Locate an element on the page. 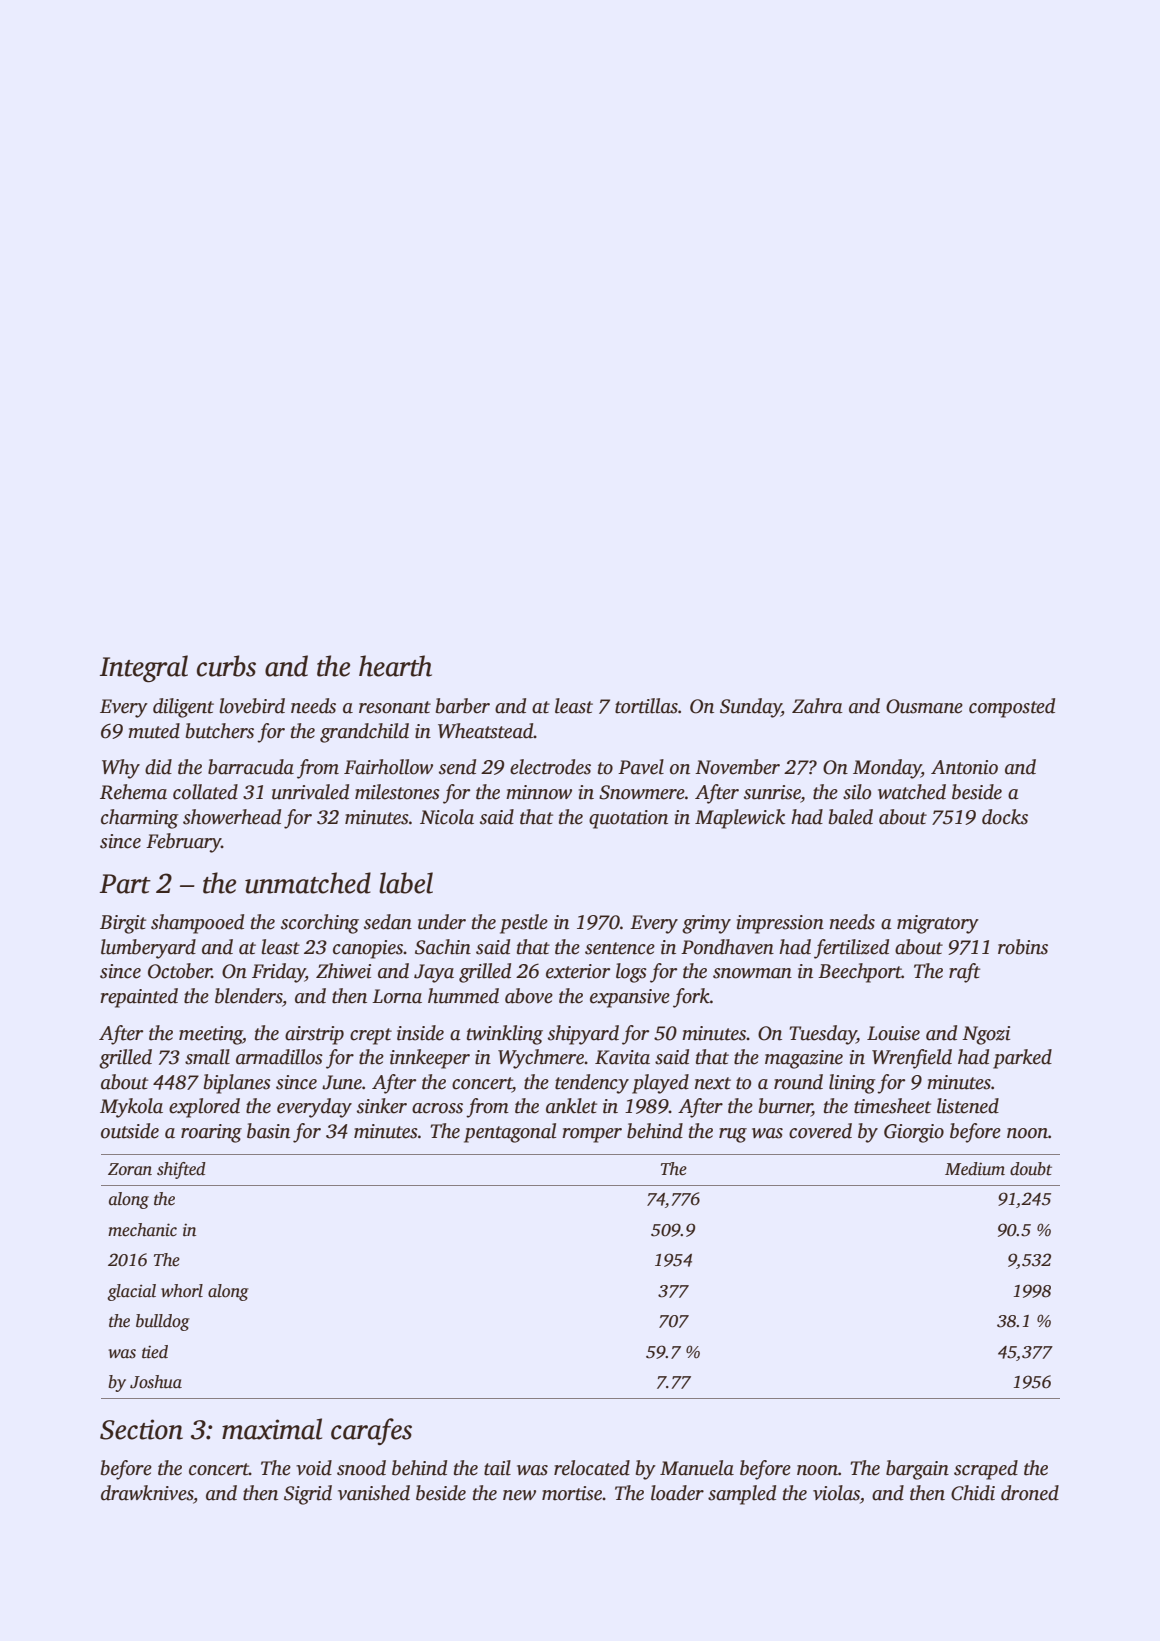  Sigrid is located at coordinates (308, 1495).
